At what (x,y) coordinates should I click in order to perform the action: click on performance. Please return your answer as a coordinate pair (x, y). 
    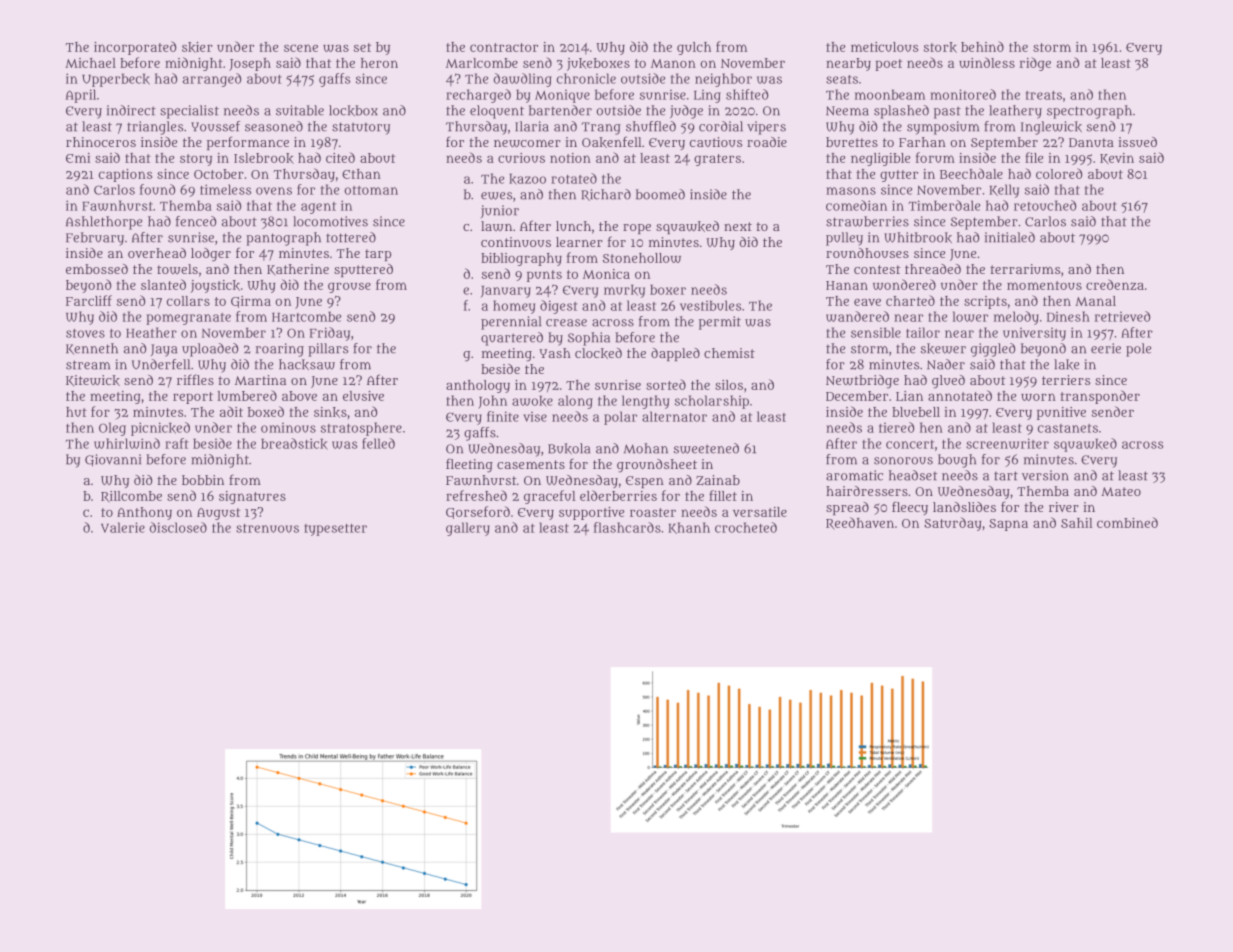
    Looking at the image, I should click on (248, 143).
